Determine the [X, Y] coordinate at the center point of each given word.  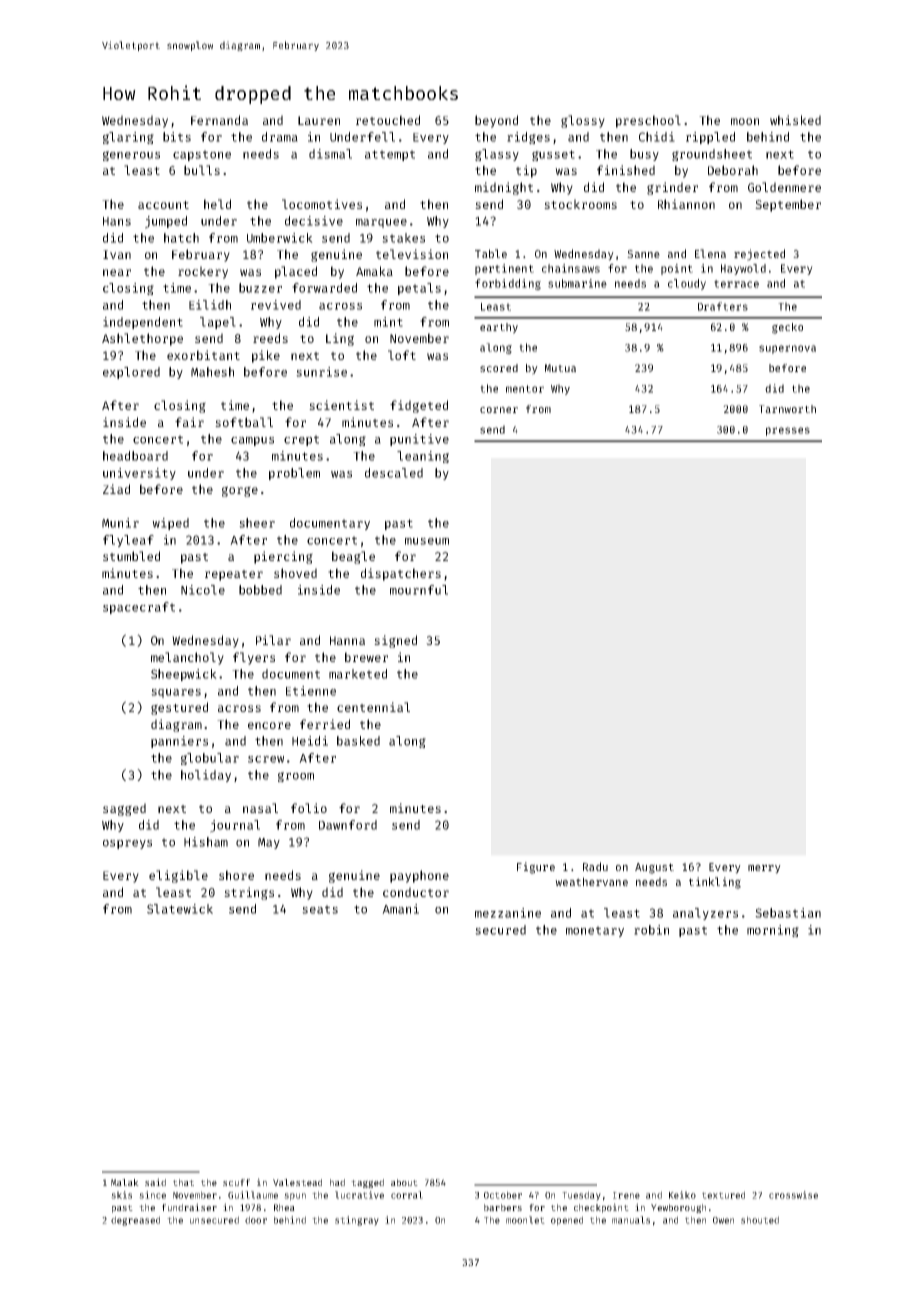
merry [764, 869]
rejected [759, 255]
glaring [128, 138]
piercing [283, 557]
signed [395, 641]
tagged [367, 1183]
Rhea [284, 1207]
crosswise [793, 1195]
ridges [528, 138]
